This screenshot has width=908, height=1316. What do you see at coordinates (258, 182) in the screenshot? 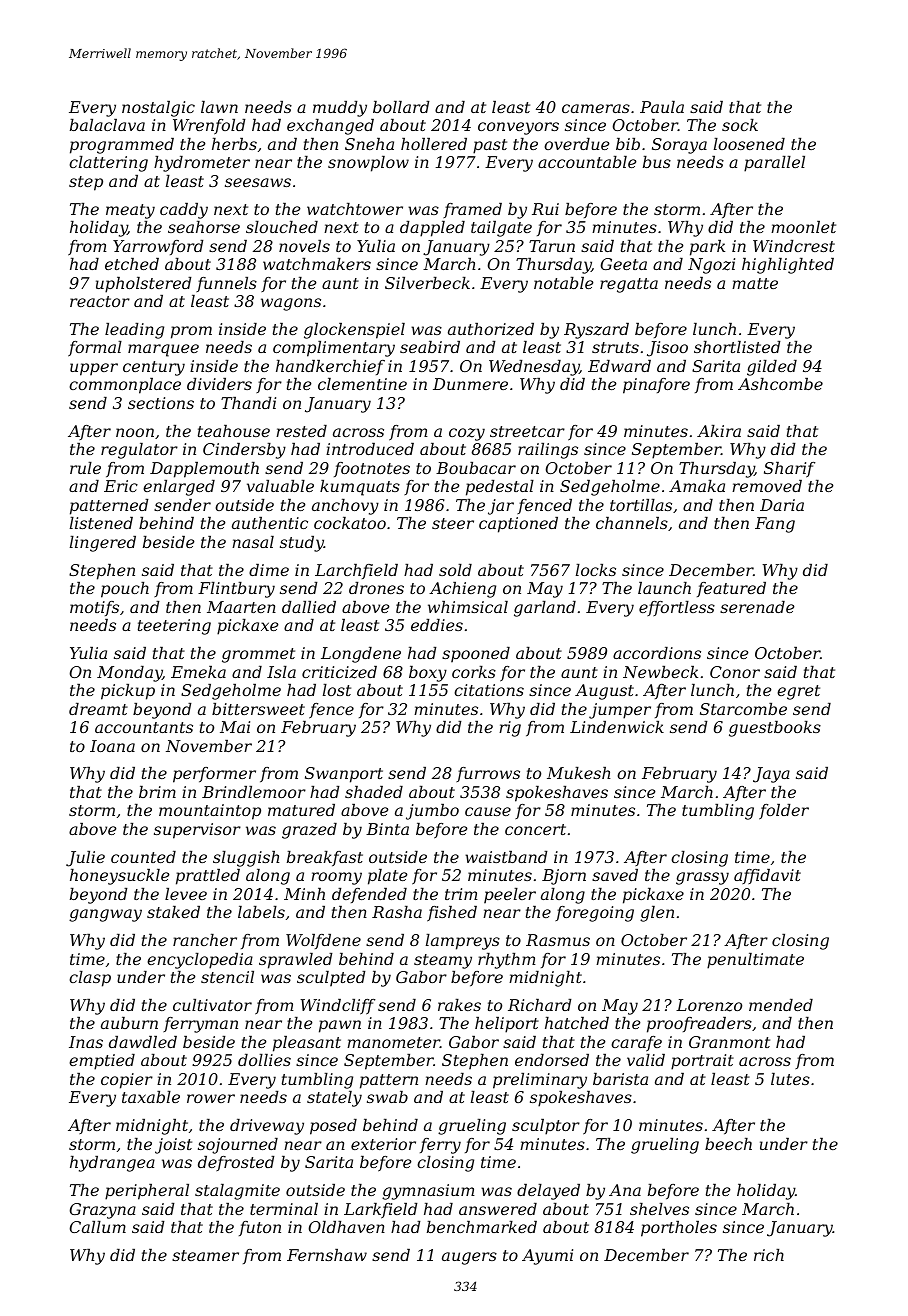
I see `seesaws` at bounding box center [258, 182].
